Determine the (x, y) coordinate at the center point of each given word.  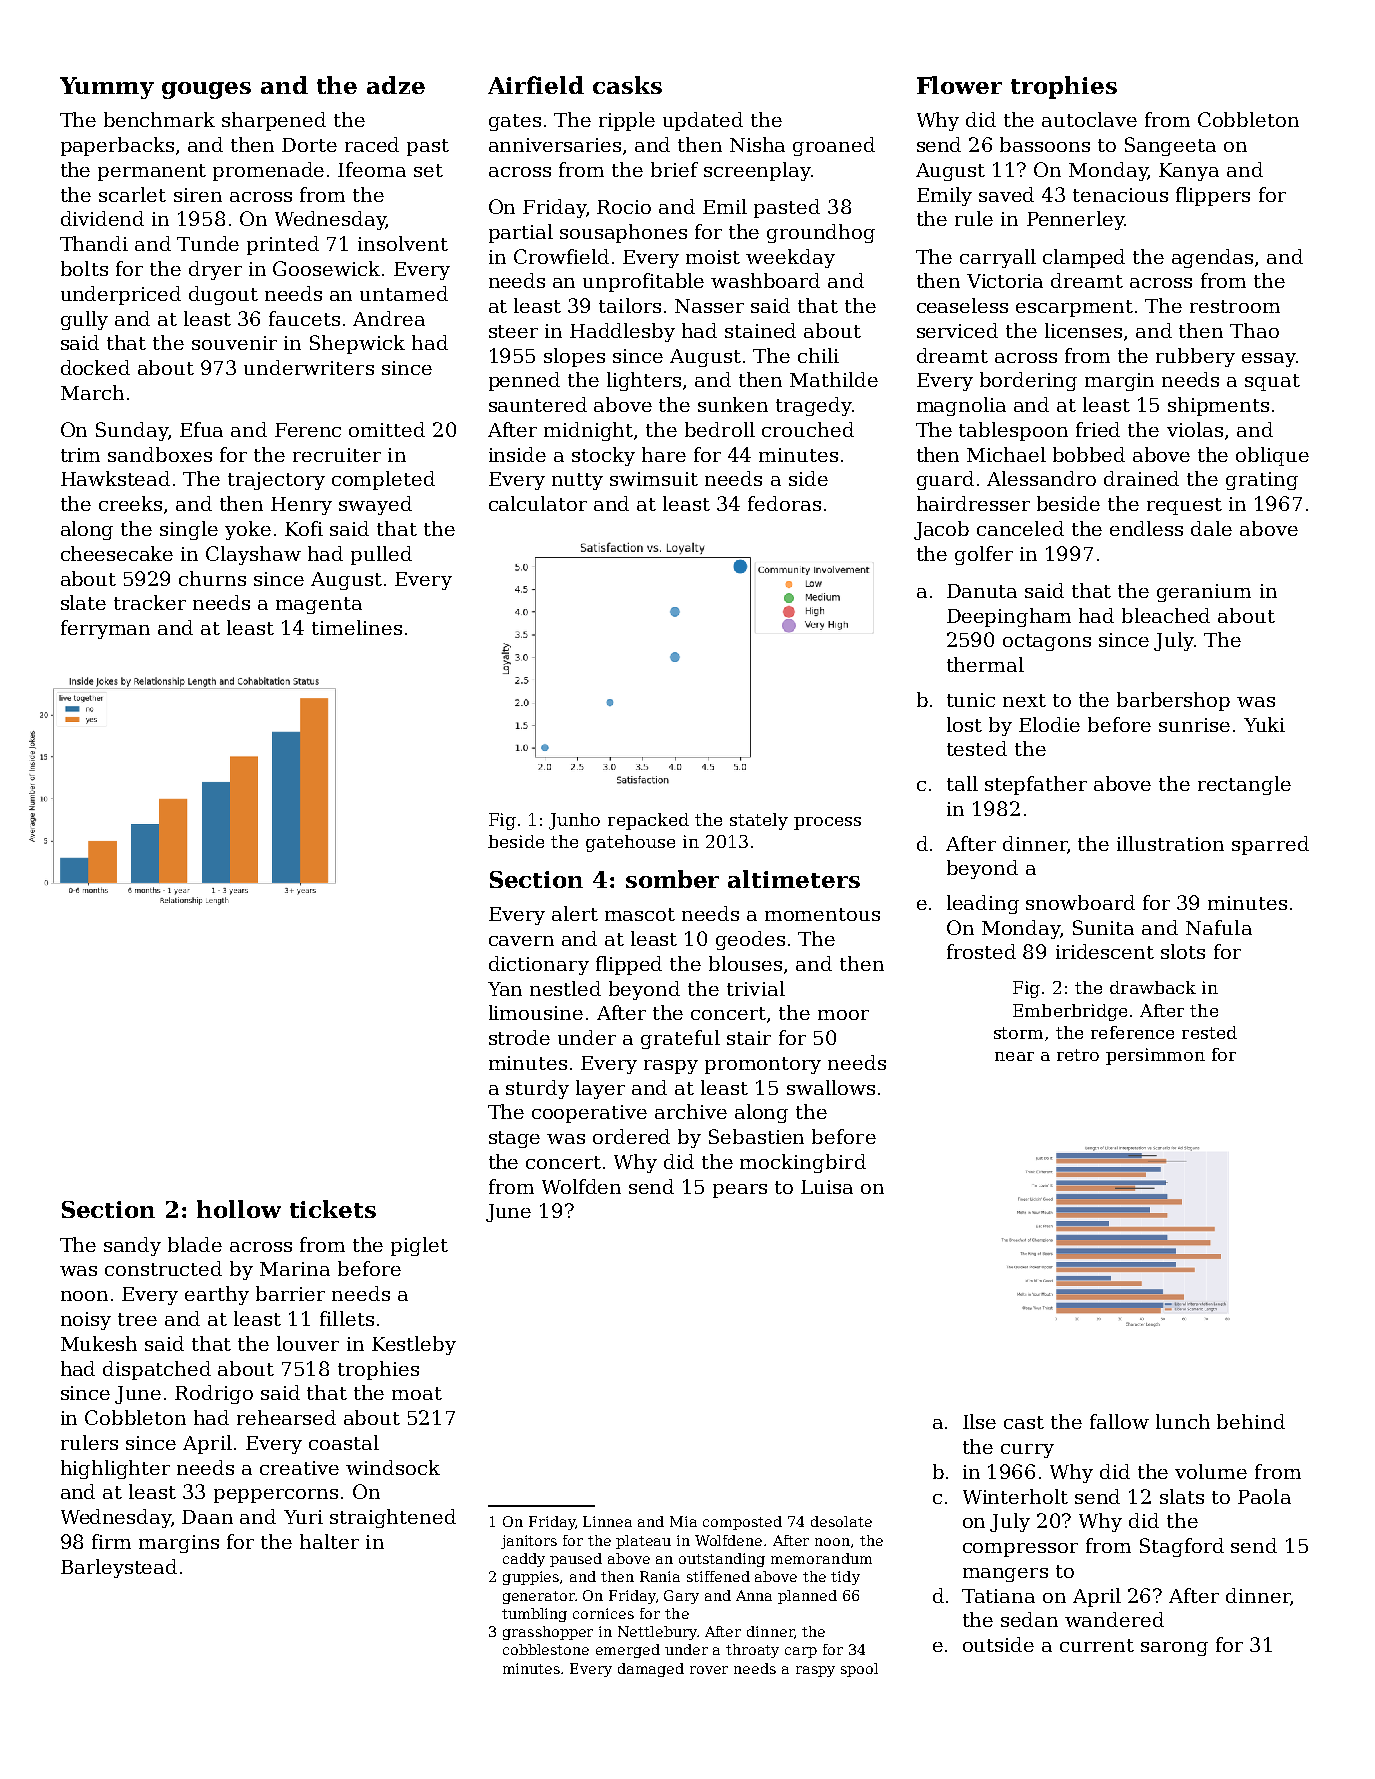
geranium (1204, 593)
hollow (239, 1209)
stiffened (718, 1576)
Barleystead (119, 1568)
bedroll (720, 429)
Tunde (208, 243)
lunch (1183, 1421)
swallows (831, 1087)
